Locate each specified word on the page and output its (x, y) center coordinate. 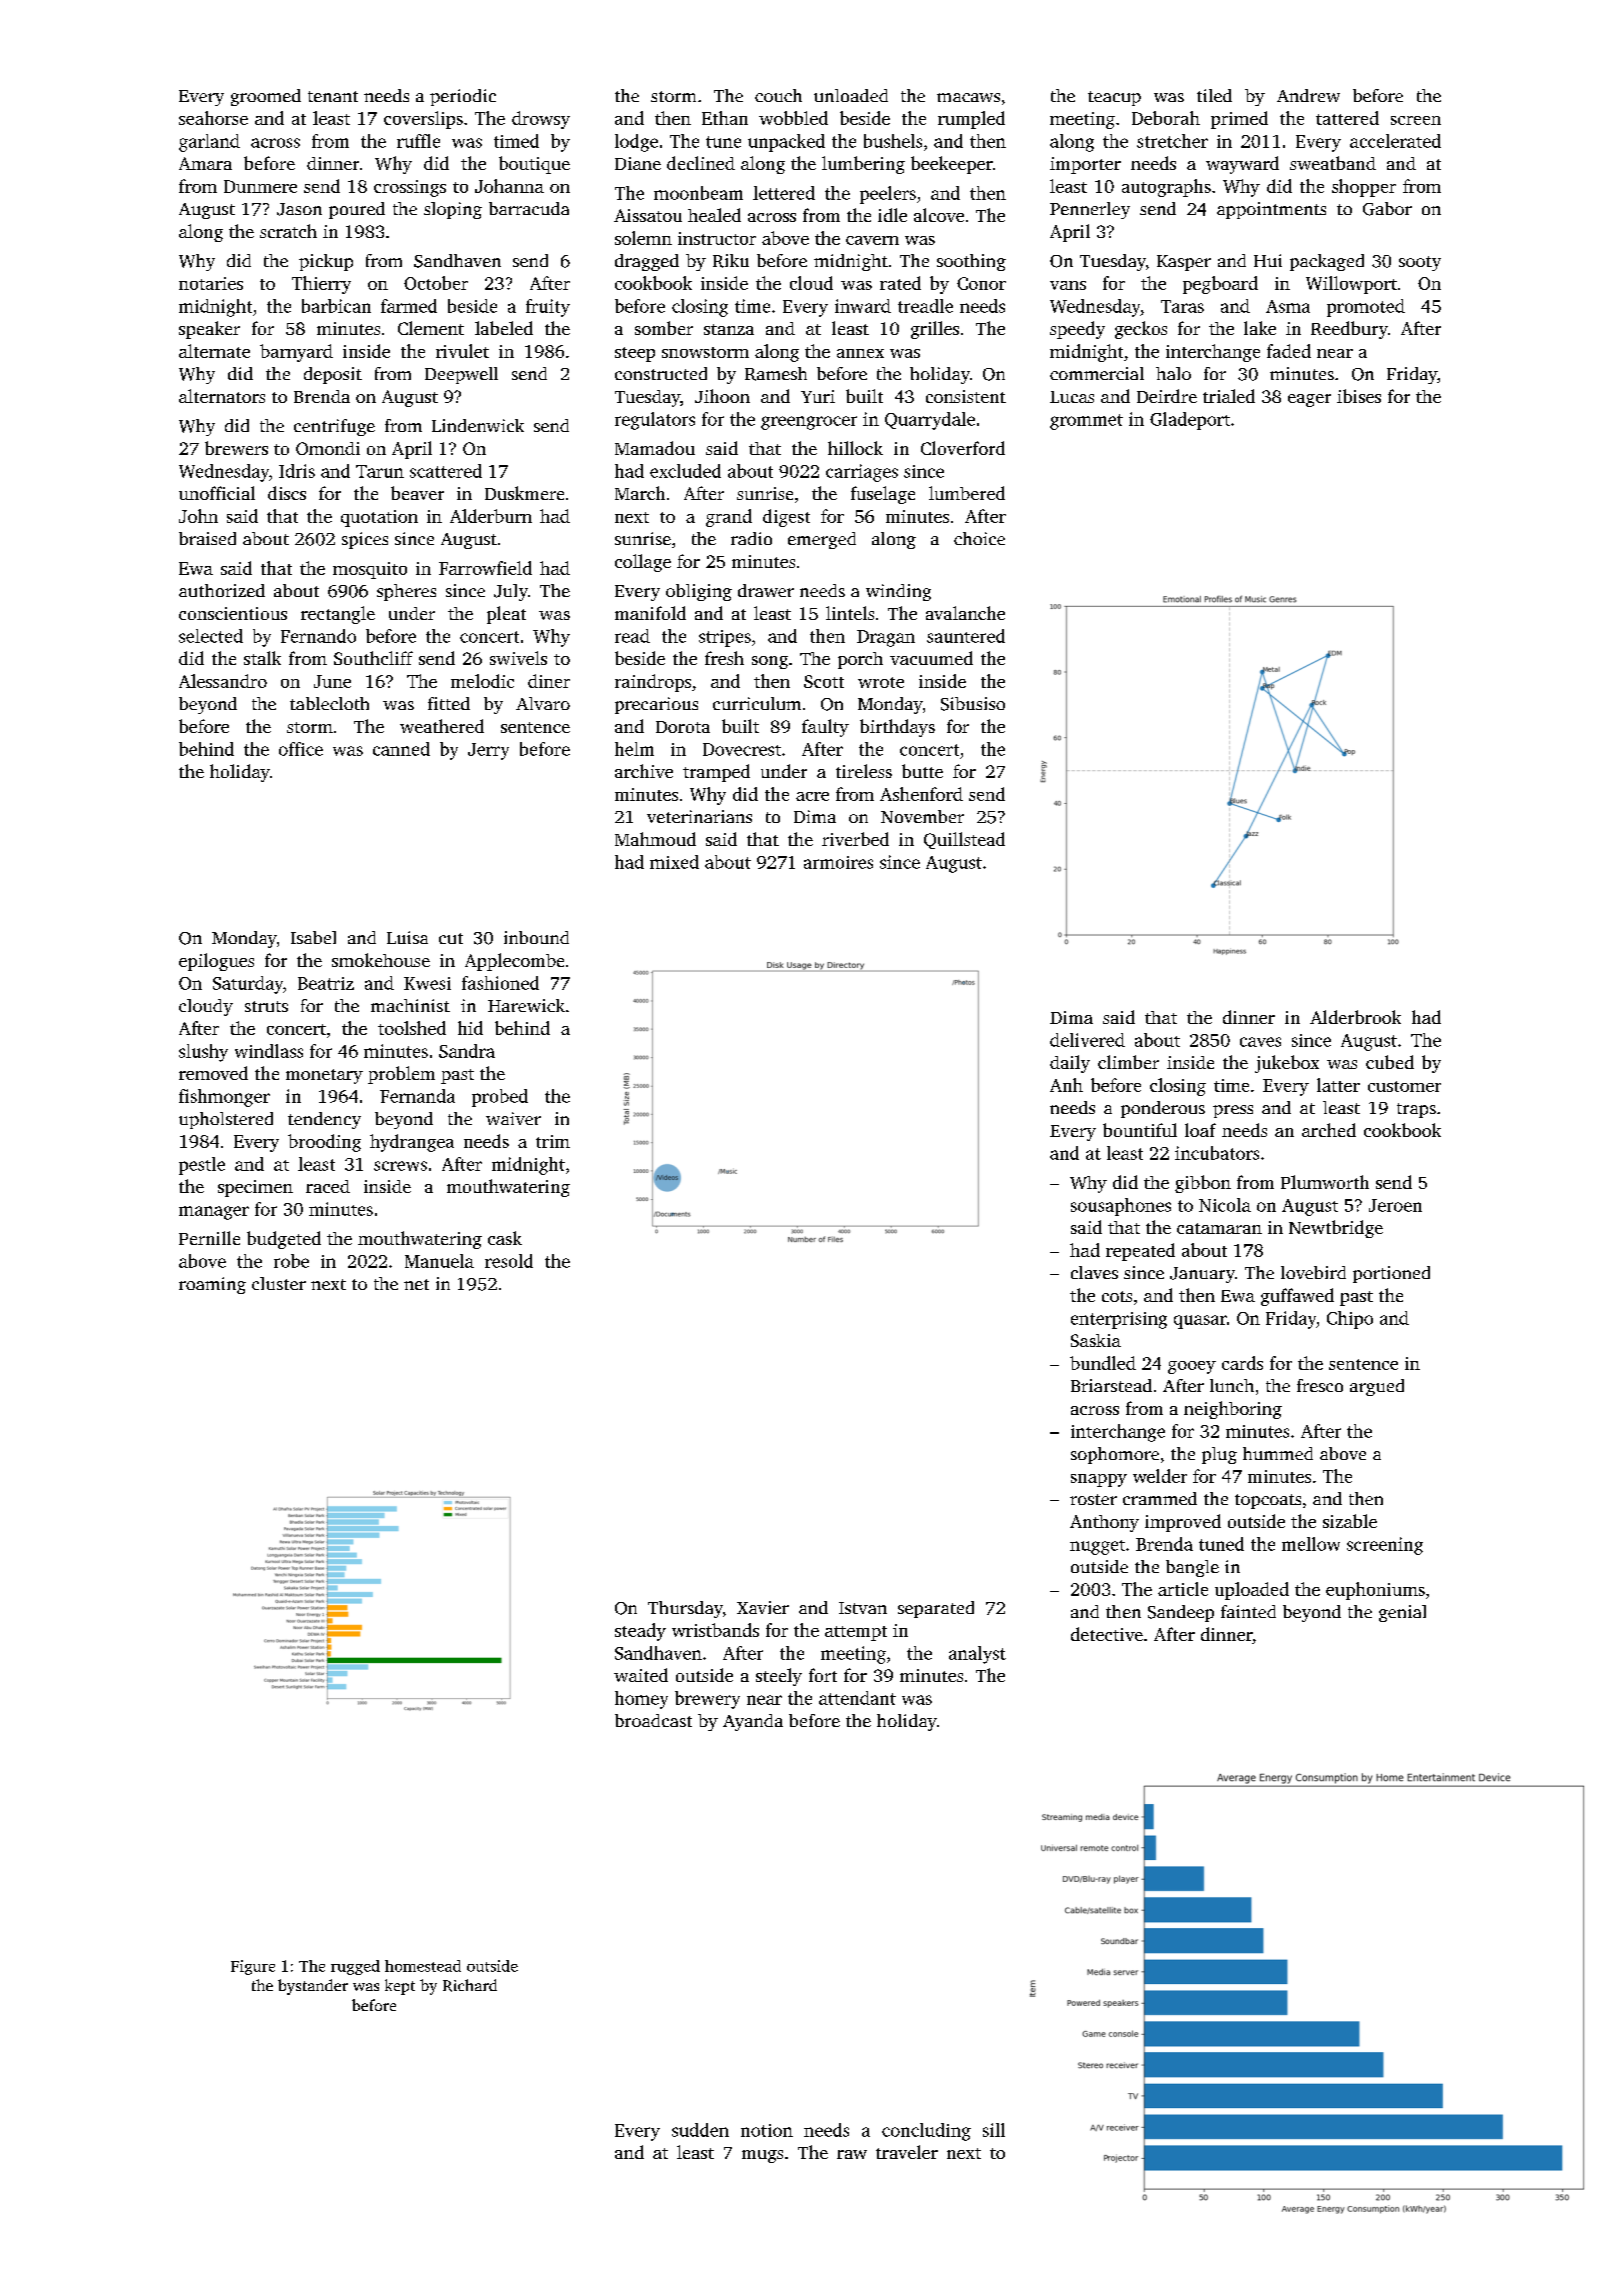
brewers (236, 448)
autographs (1166, 188)
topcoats (1268, 1501)
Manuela (439, 1261)
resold (509, 1261)
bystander (313, 1987)
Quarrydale (930, 421)
